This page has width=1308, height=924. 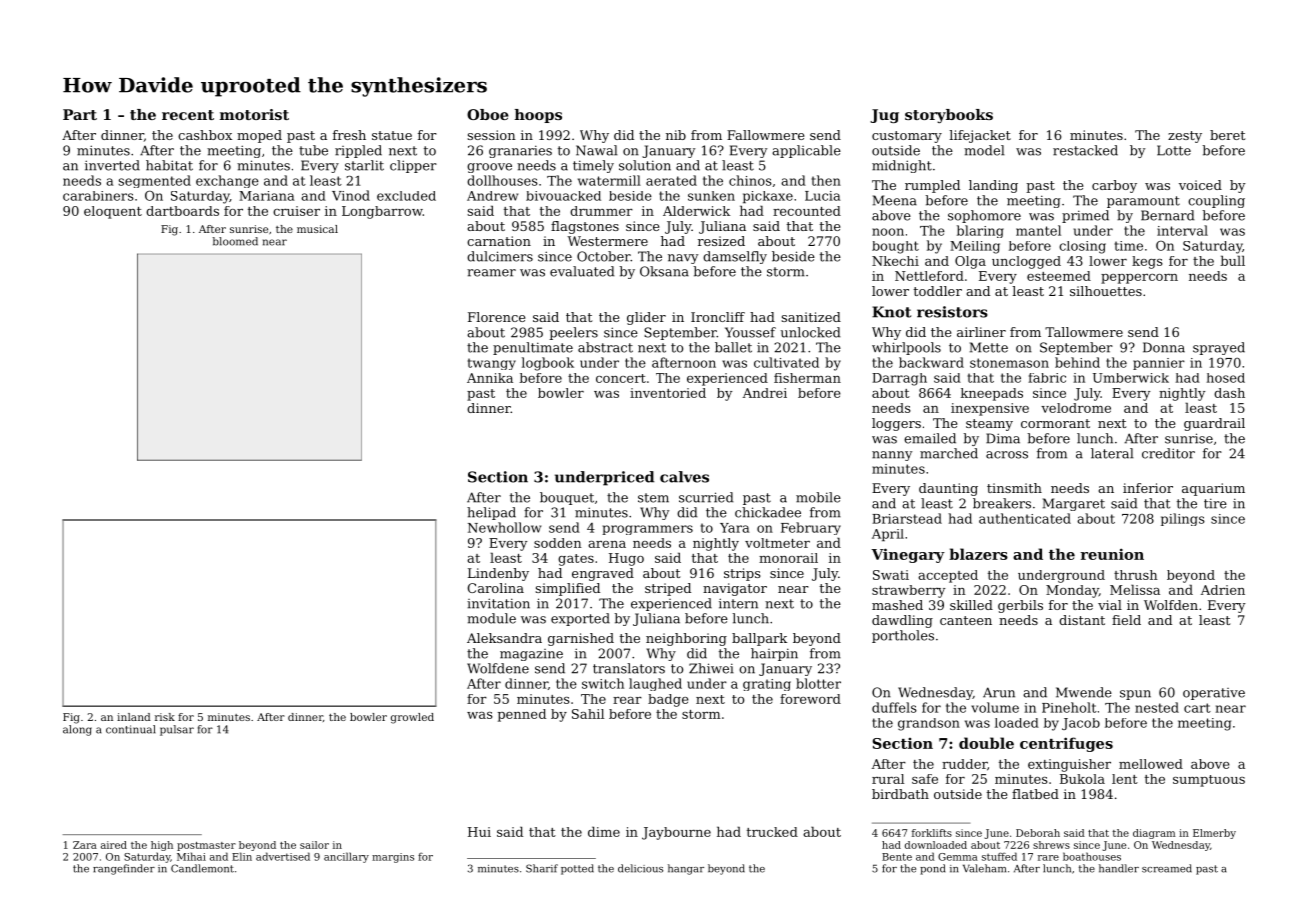 I want to click on resistors, so click(x=952, y=312).
